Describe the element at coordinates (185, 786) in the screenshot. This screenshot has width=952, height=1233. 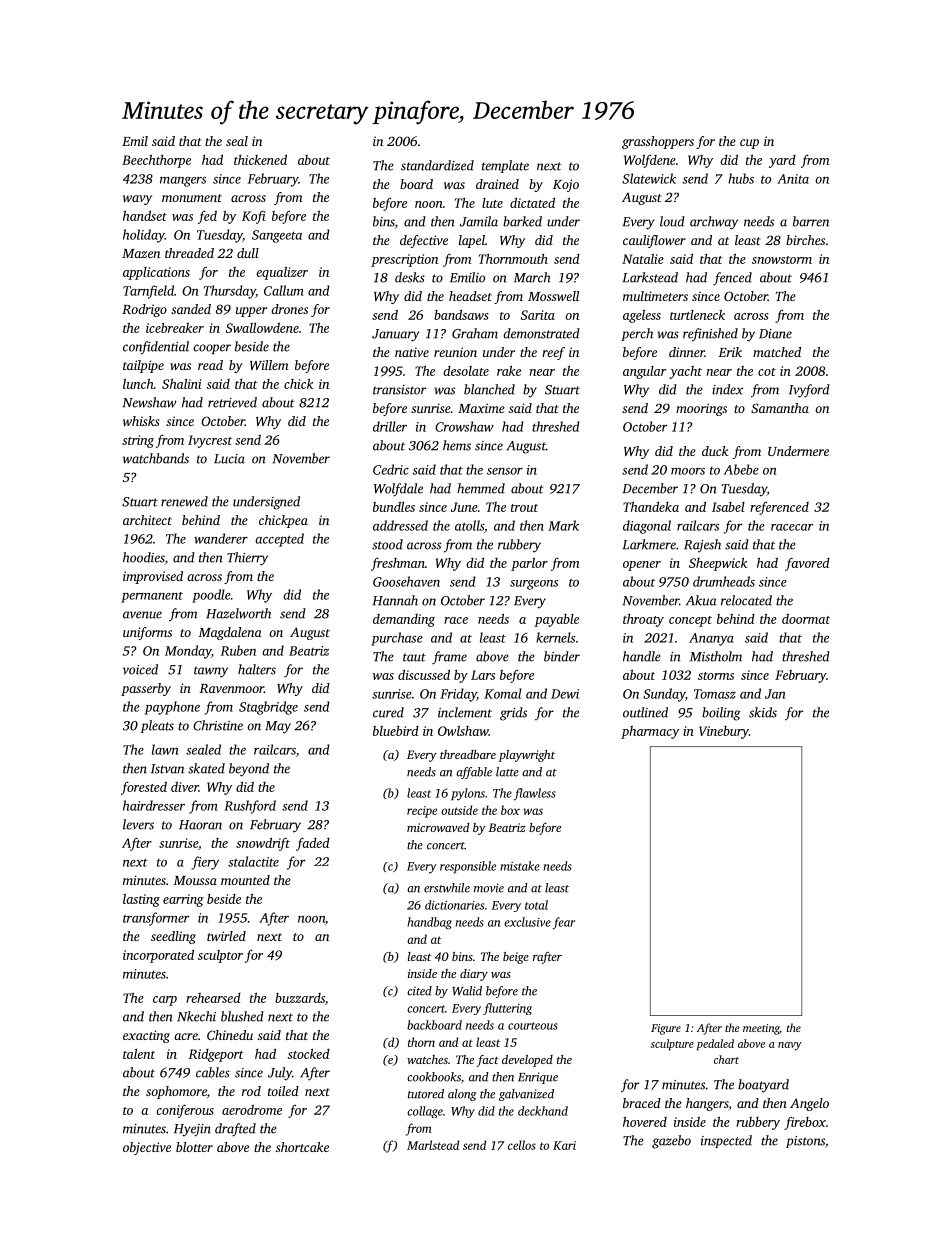
I see `diver` at that location.
